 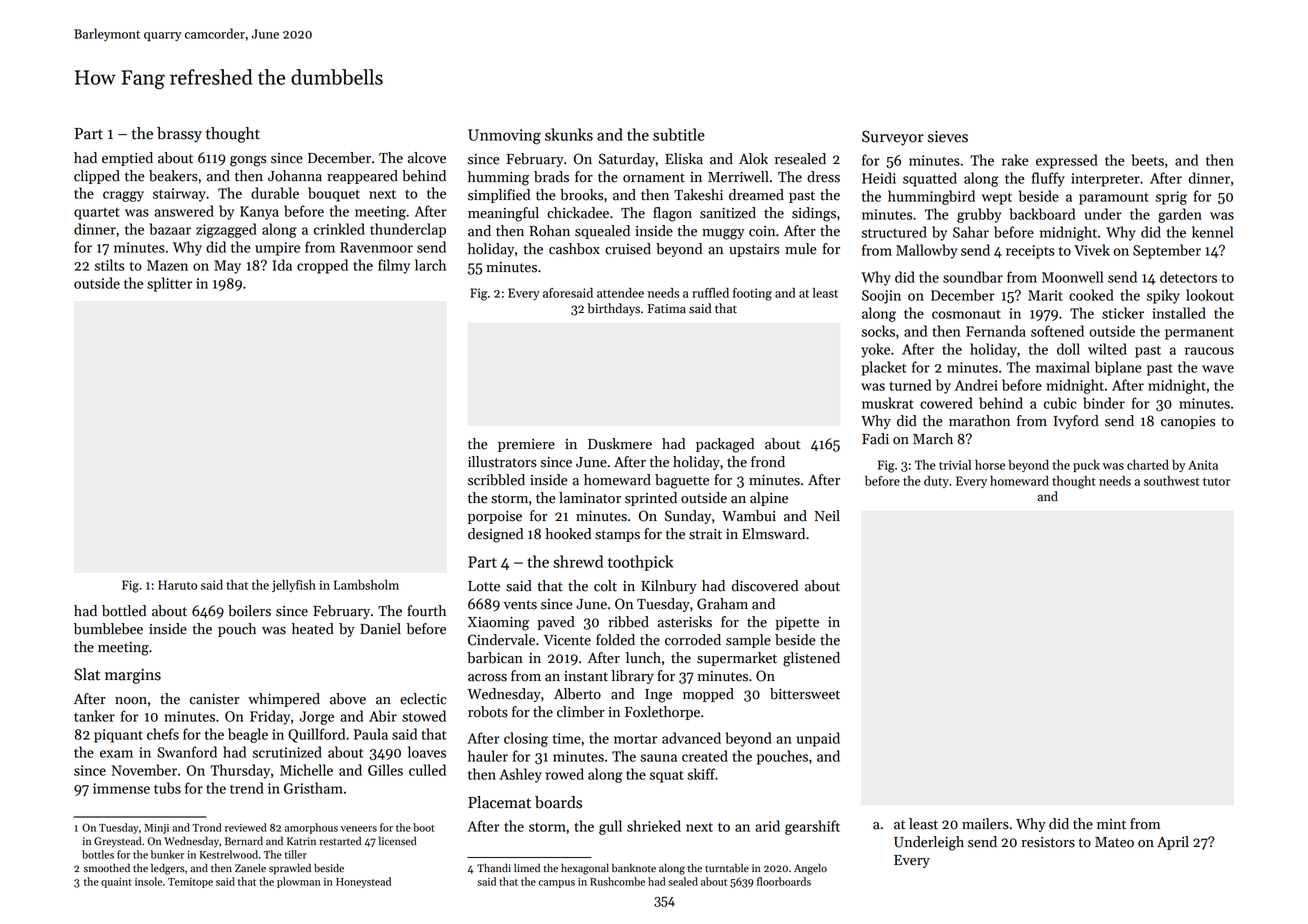 What do you see at coordinates (620, 444) in the page?
I see `Duskmere` at bounding box center [620, 444].
